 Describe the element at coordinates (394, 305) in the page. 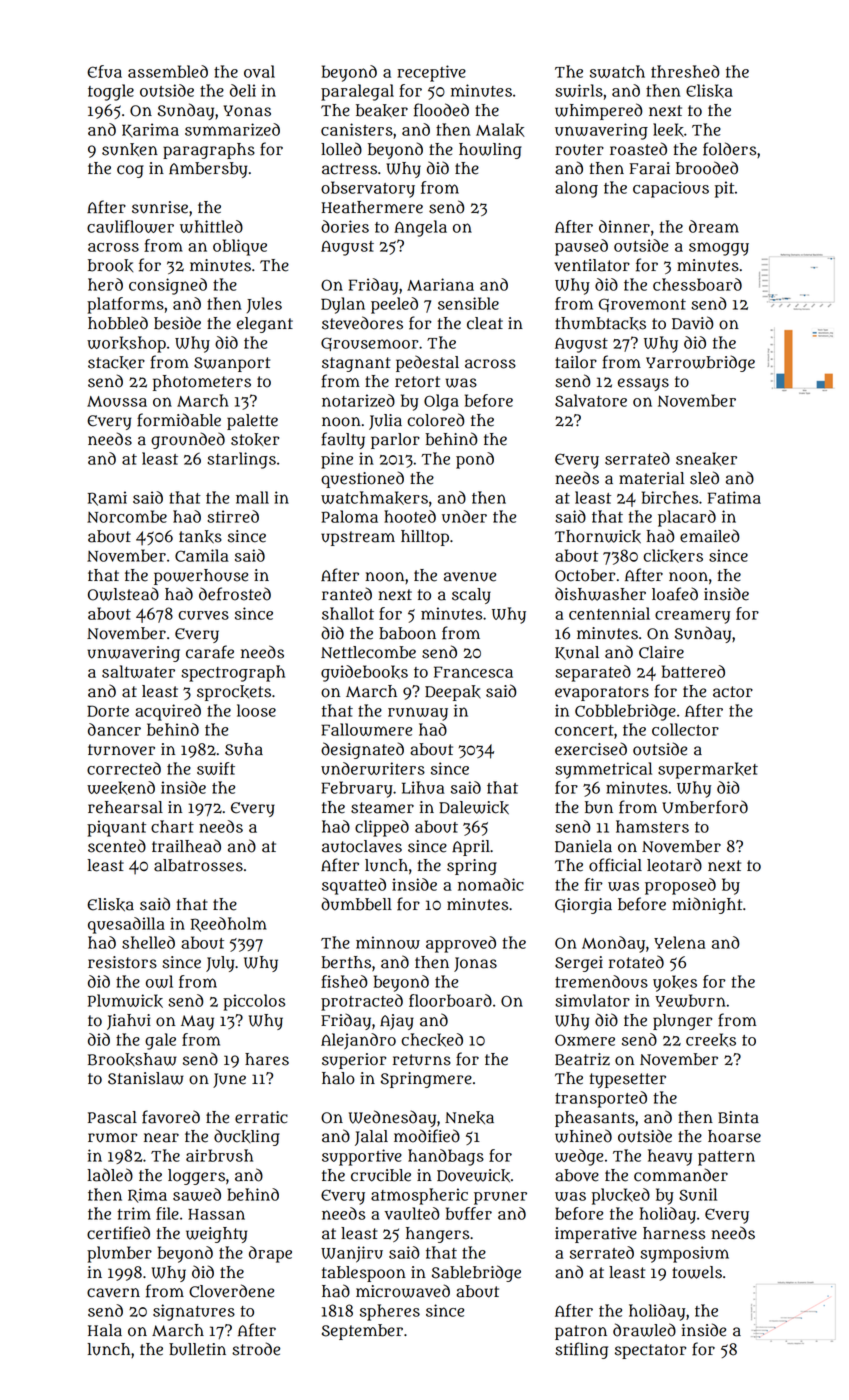

I see `peeled` at that location.
